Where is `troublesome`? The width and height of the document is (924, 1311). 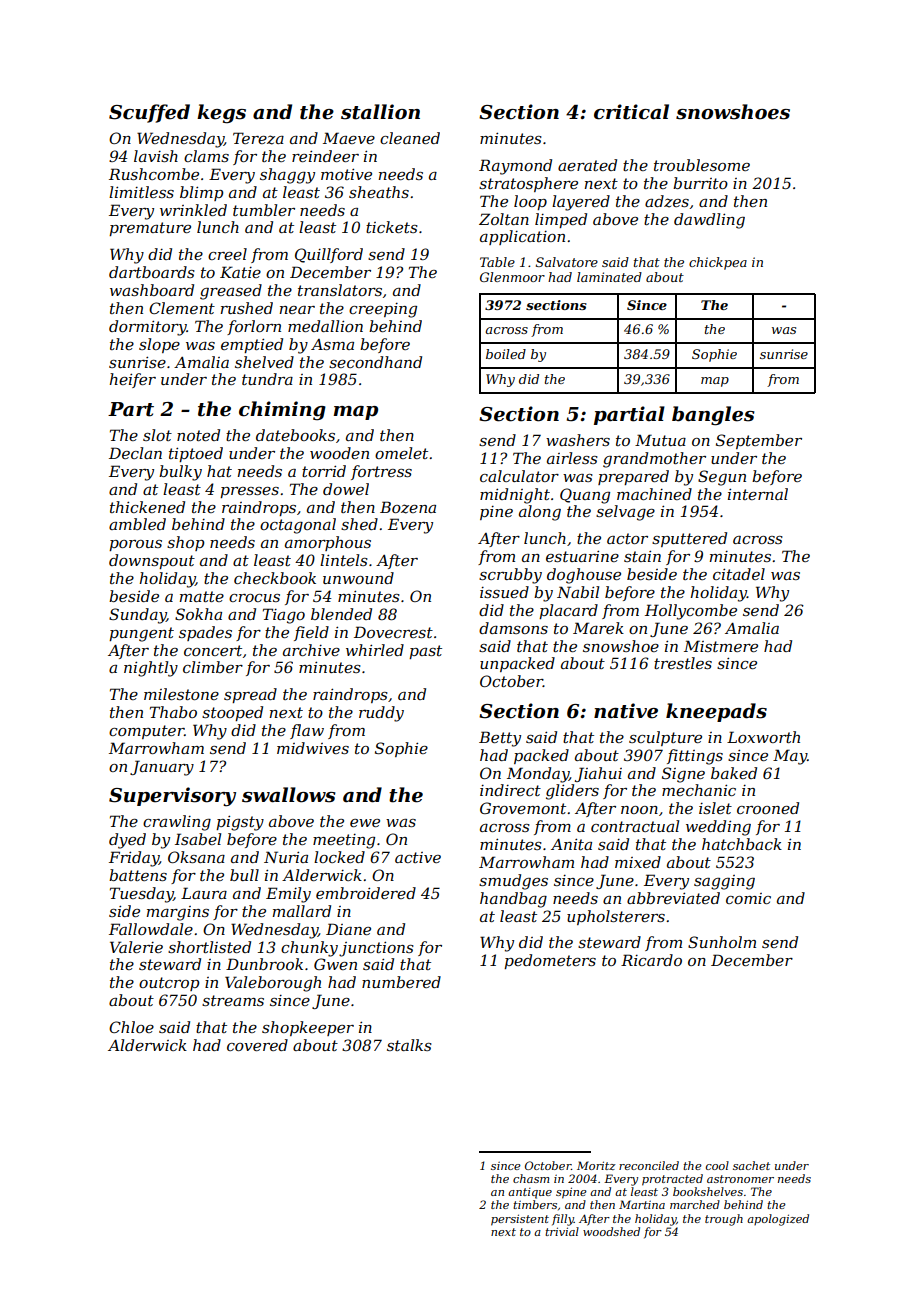 troublesome is located at coordinates (702, 165).
